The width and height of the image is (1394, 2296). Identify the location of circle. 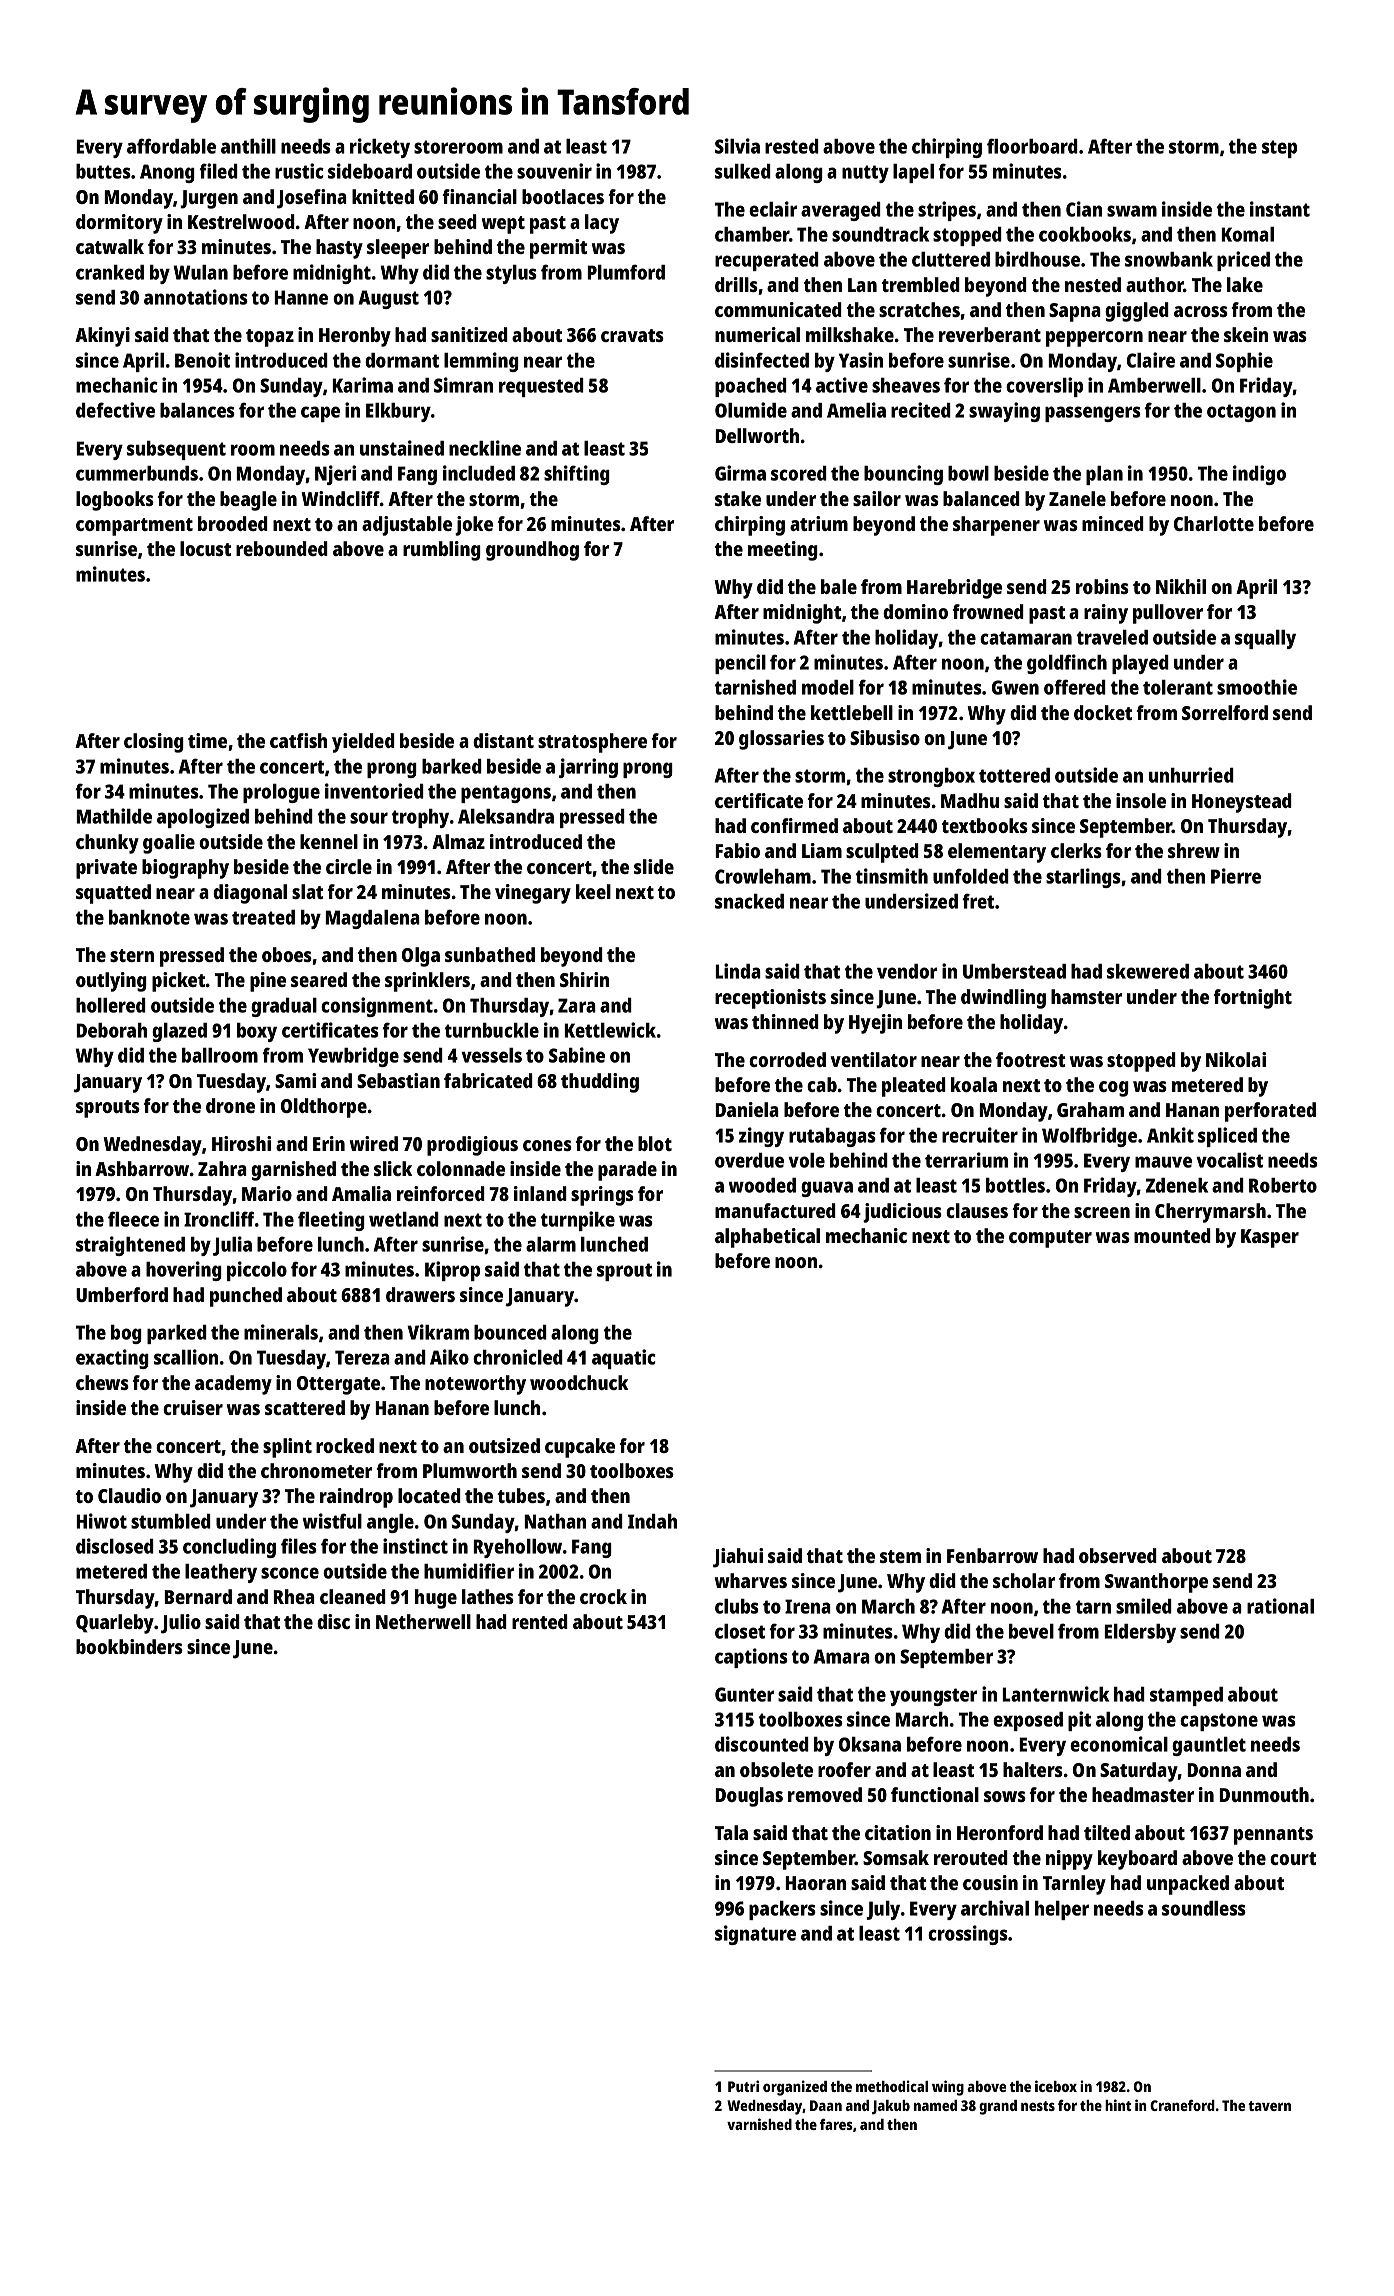
(349, 866).
